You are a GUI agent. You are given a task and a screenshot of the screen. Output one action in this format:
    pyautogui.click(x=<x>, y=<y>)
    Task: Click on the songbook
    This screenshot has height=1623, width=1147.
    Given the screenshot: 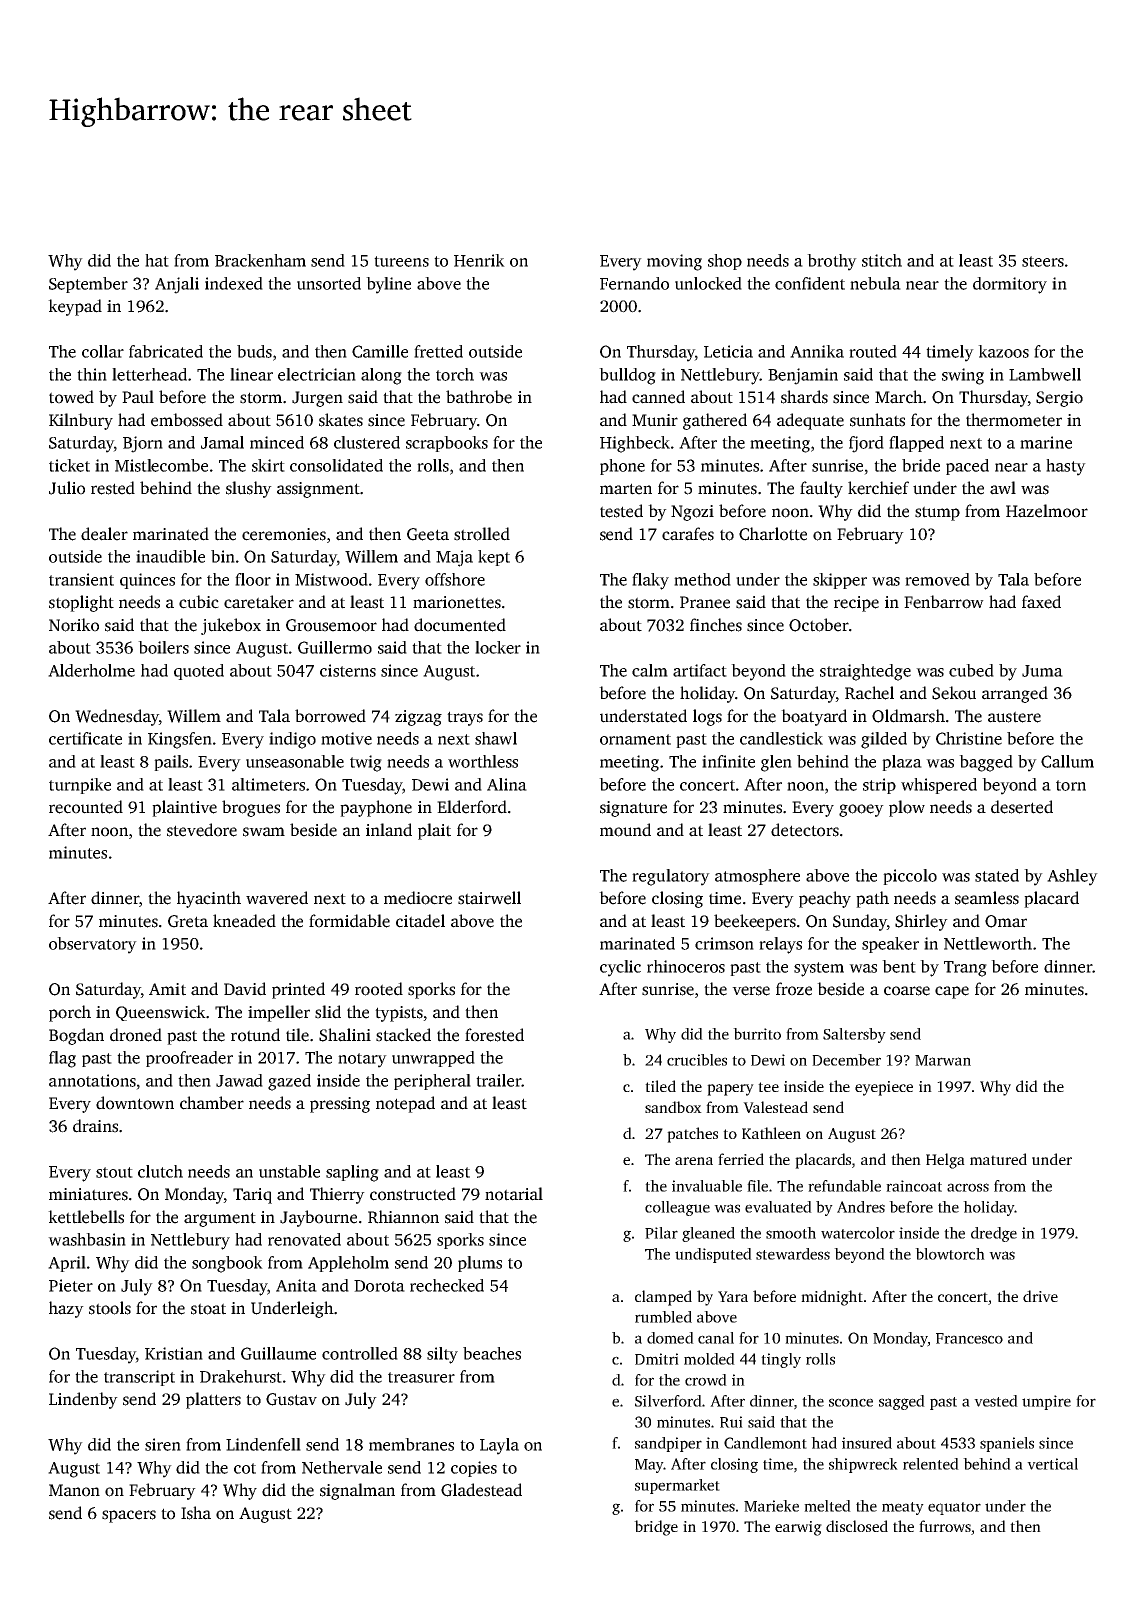 What is the action you would take?
    pyautogui.click(x=227, y=1264)
